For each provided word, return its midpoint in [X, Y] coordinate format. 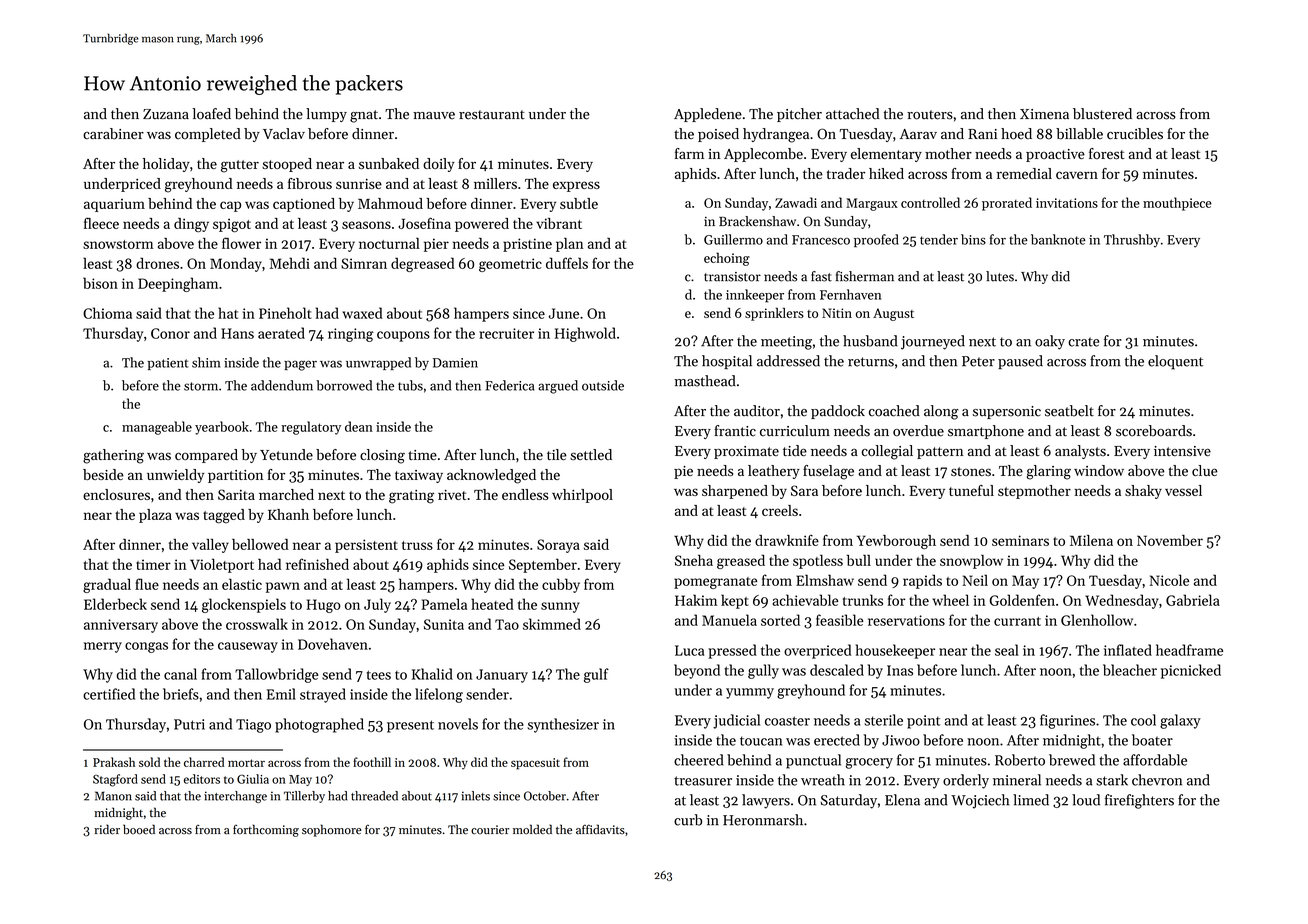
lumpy [326, 115]
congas [146, 647]
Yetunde [286, 454]
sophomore [332, 830]
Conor [170, 333]
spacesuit [535, 764]
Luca [689, 650]
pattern [940, 453]
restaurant [492, 115]
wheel [950, 600]
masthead [705, 381]
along [941, 412]
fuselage [828, 472]
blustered [1102, 114]
